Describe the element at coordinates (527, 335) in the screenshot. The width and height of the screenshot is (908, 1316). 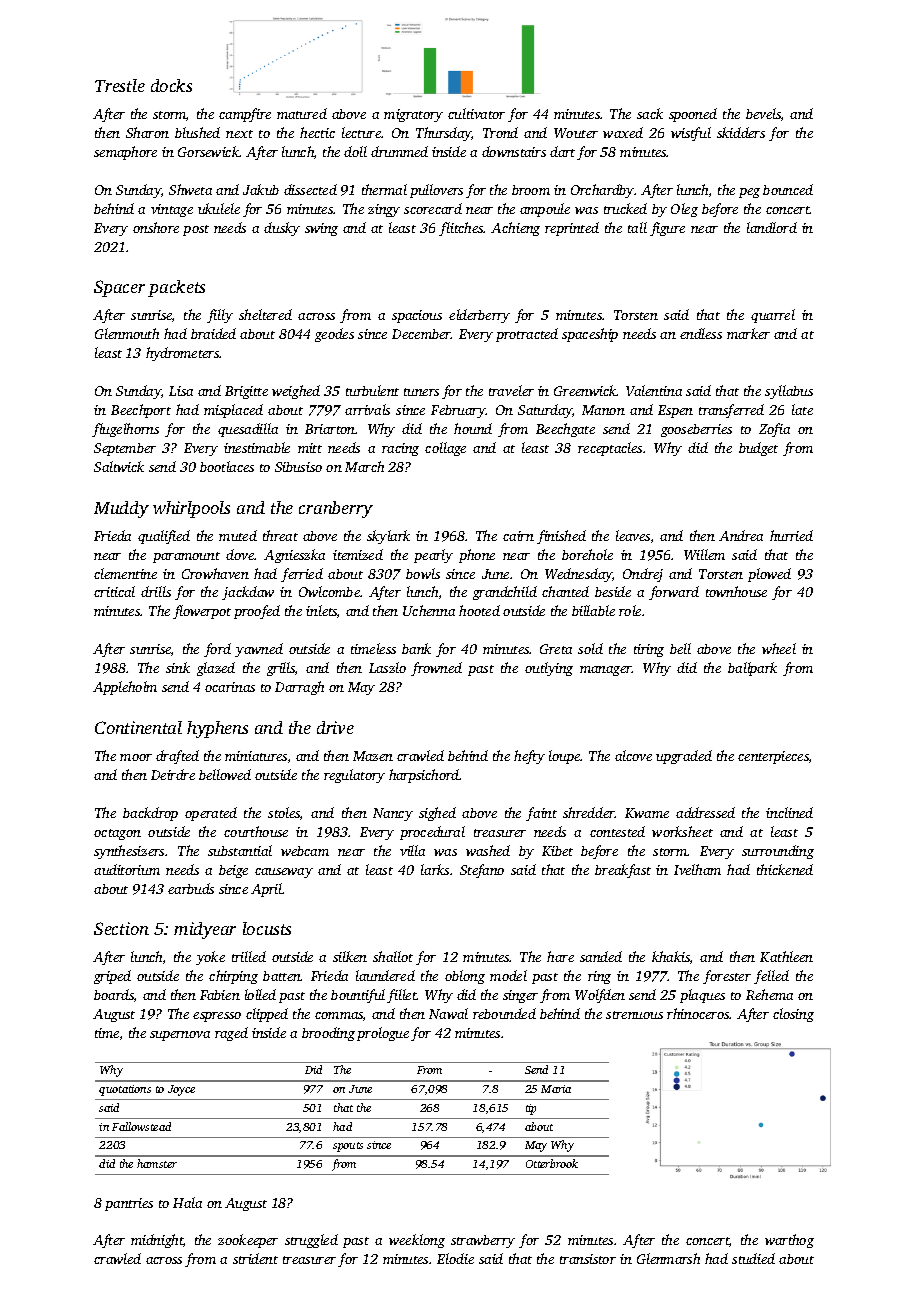
I see `protracted` at that location.
